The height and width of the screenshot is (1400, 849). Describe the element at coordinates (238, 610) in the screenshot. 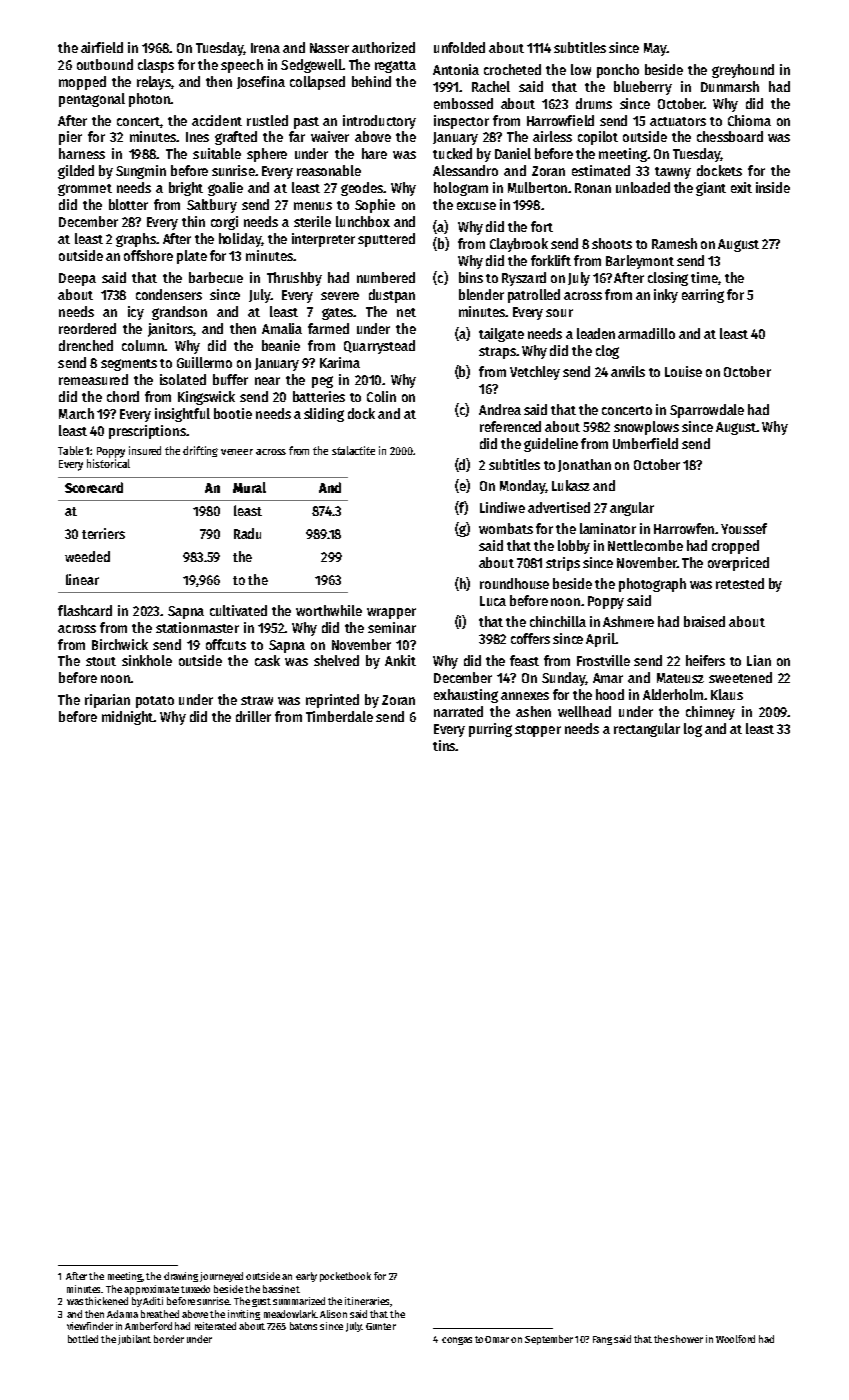

I see `cultivated` at that location.
